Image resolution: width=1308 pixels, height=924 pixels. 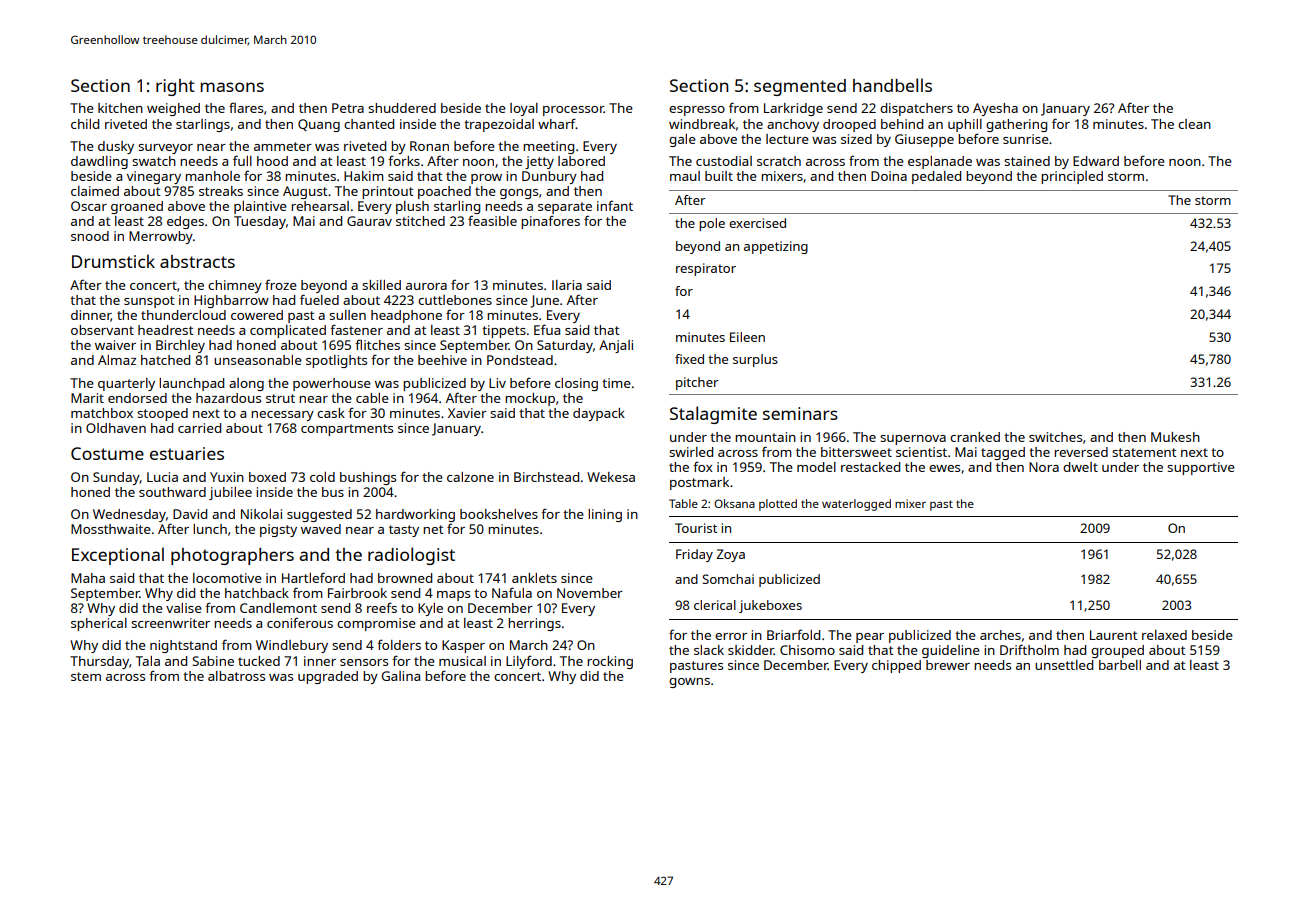 What do you see at coordinates (232, 87) in the screenshot?
I see `masons` at bounding box center [232, 87].
